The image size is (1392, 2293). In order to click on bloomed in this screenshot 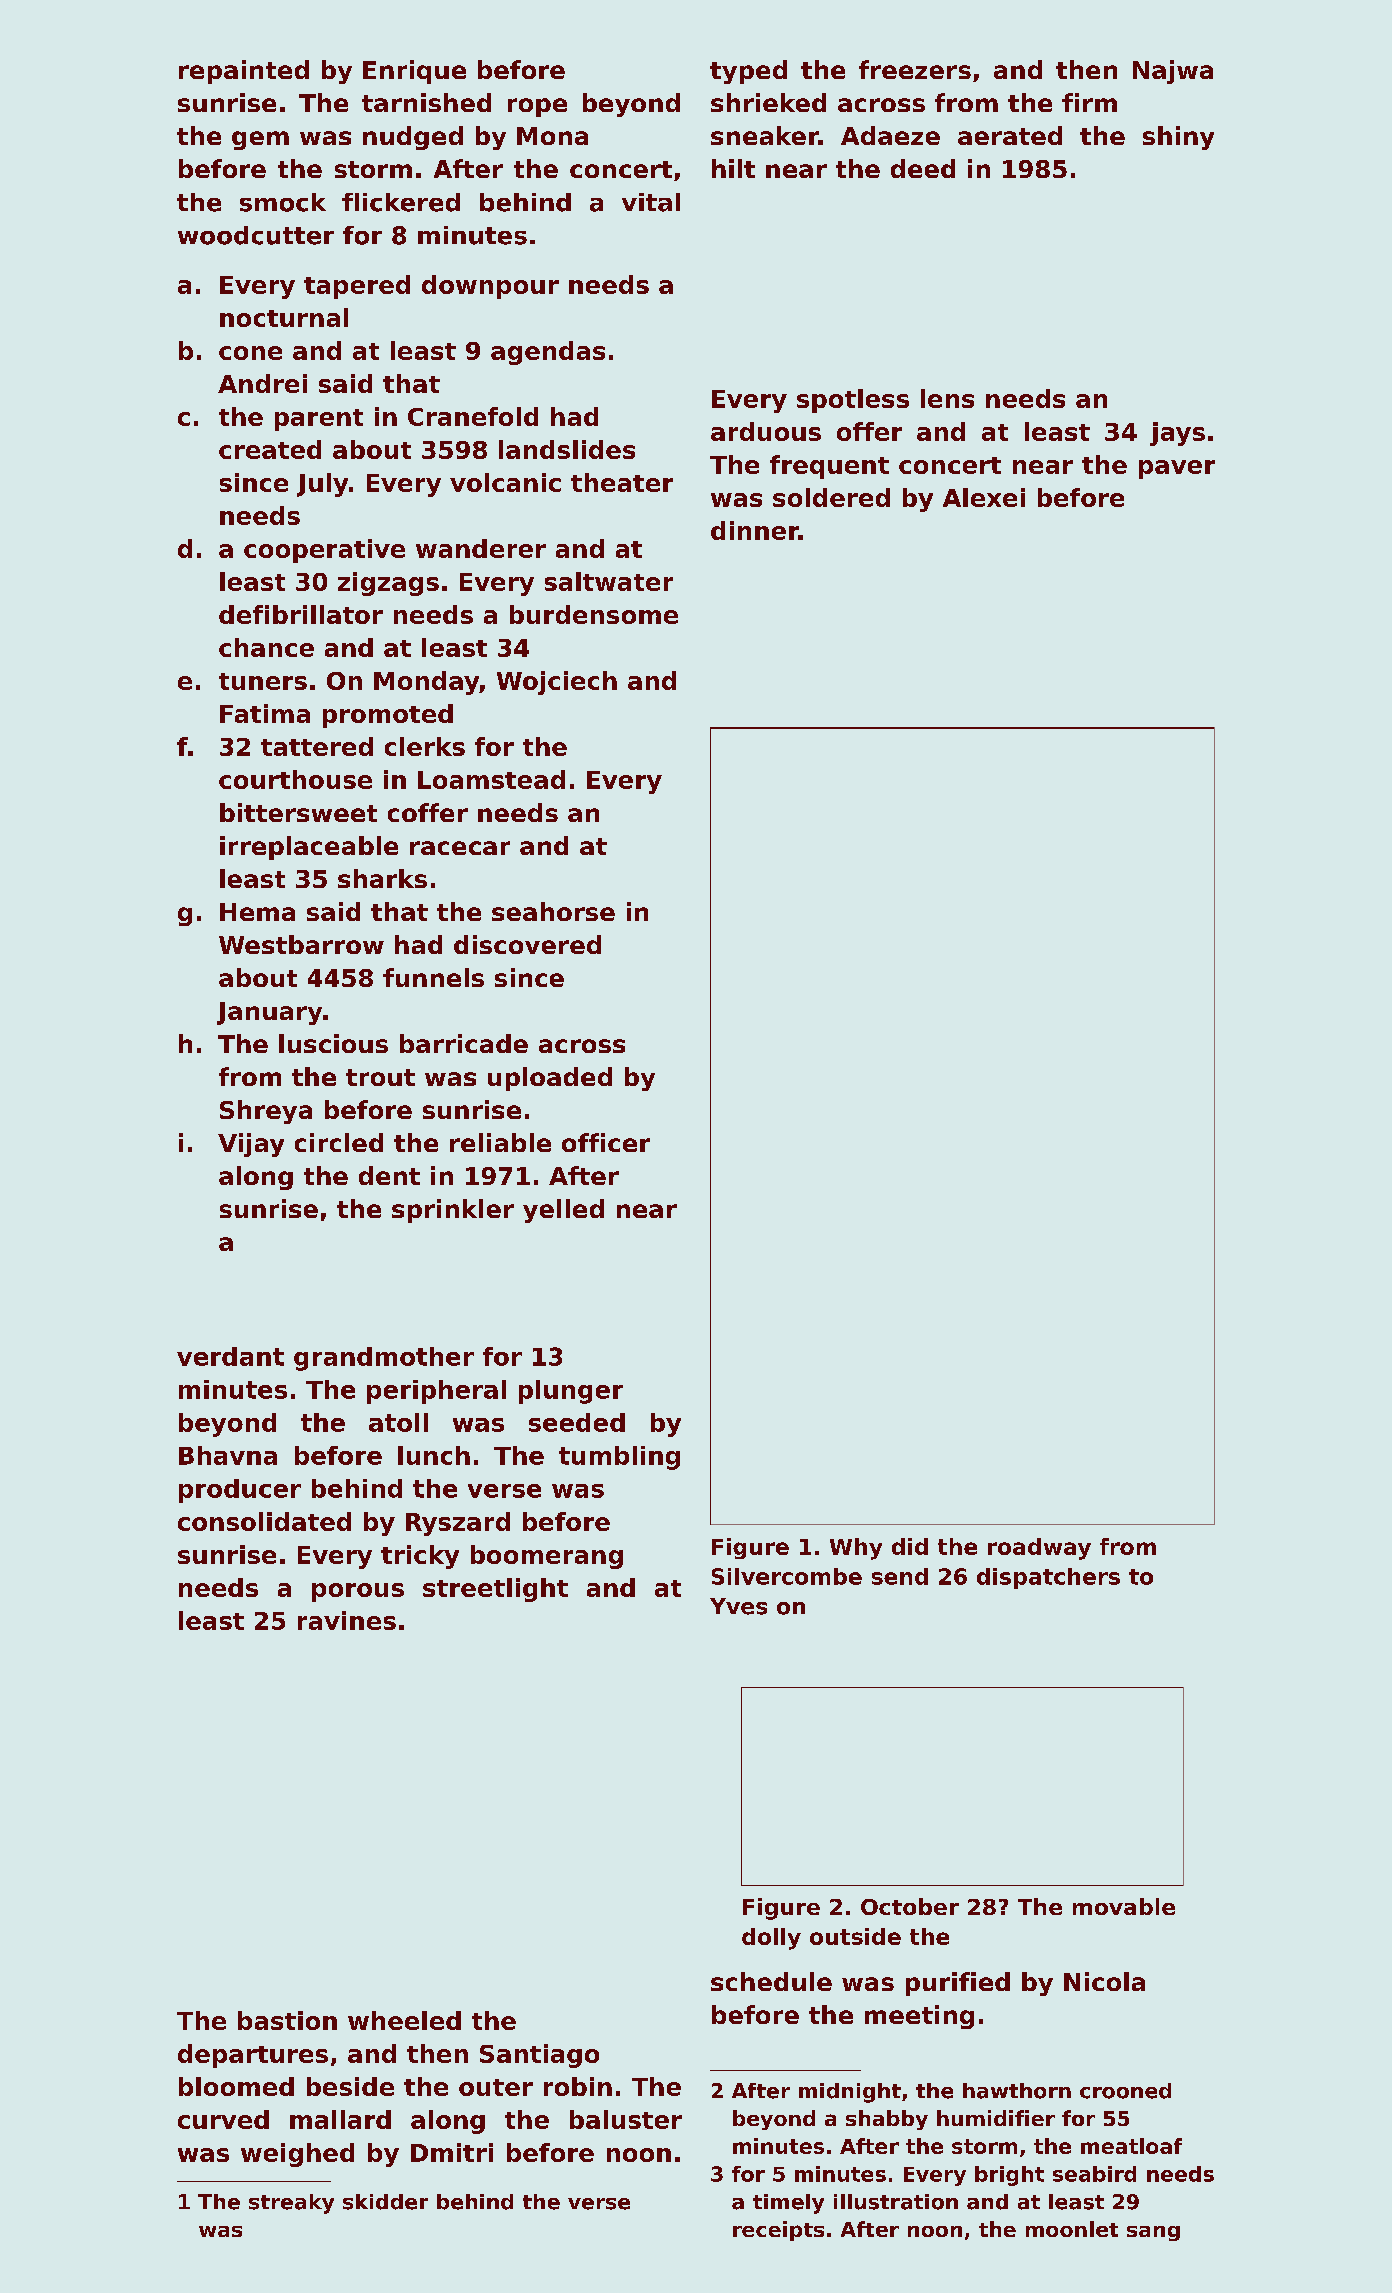, I will do `click(236, 2086)`.
